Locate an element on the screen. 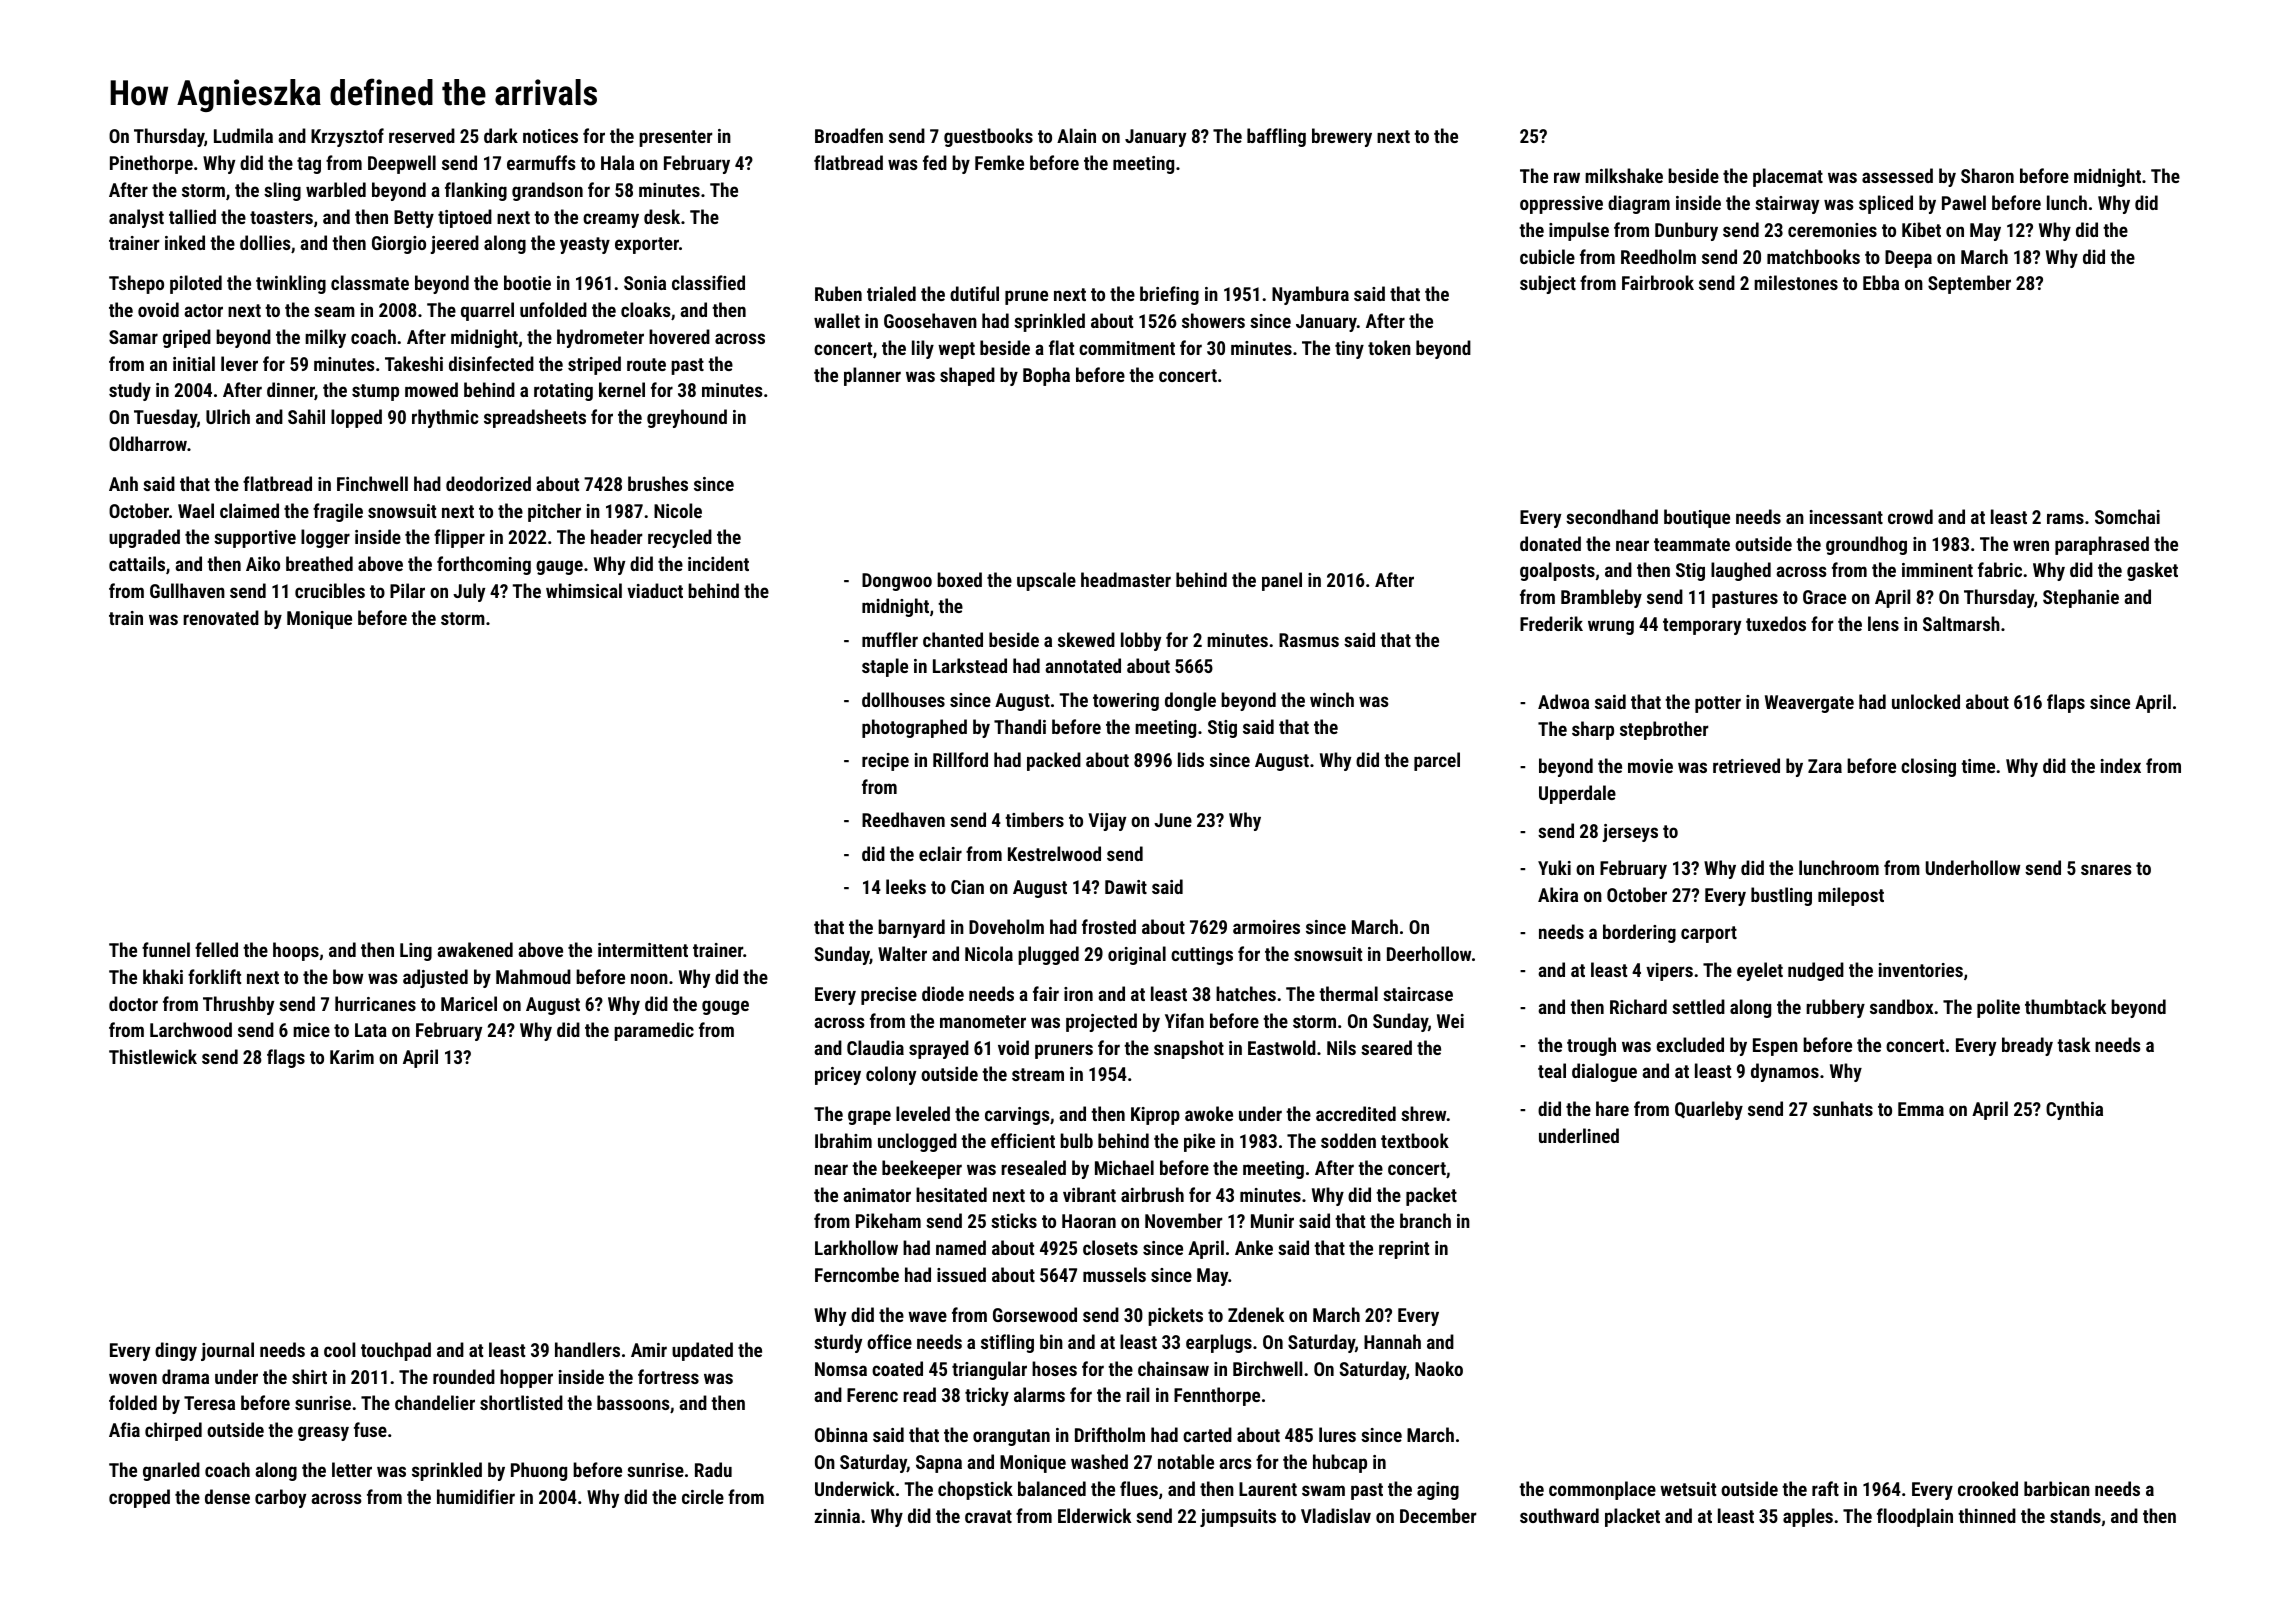  awoke is located at coordinates (1209, 1113).
